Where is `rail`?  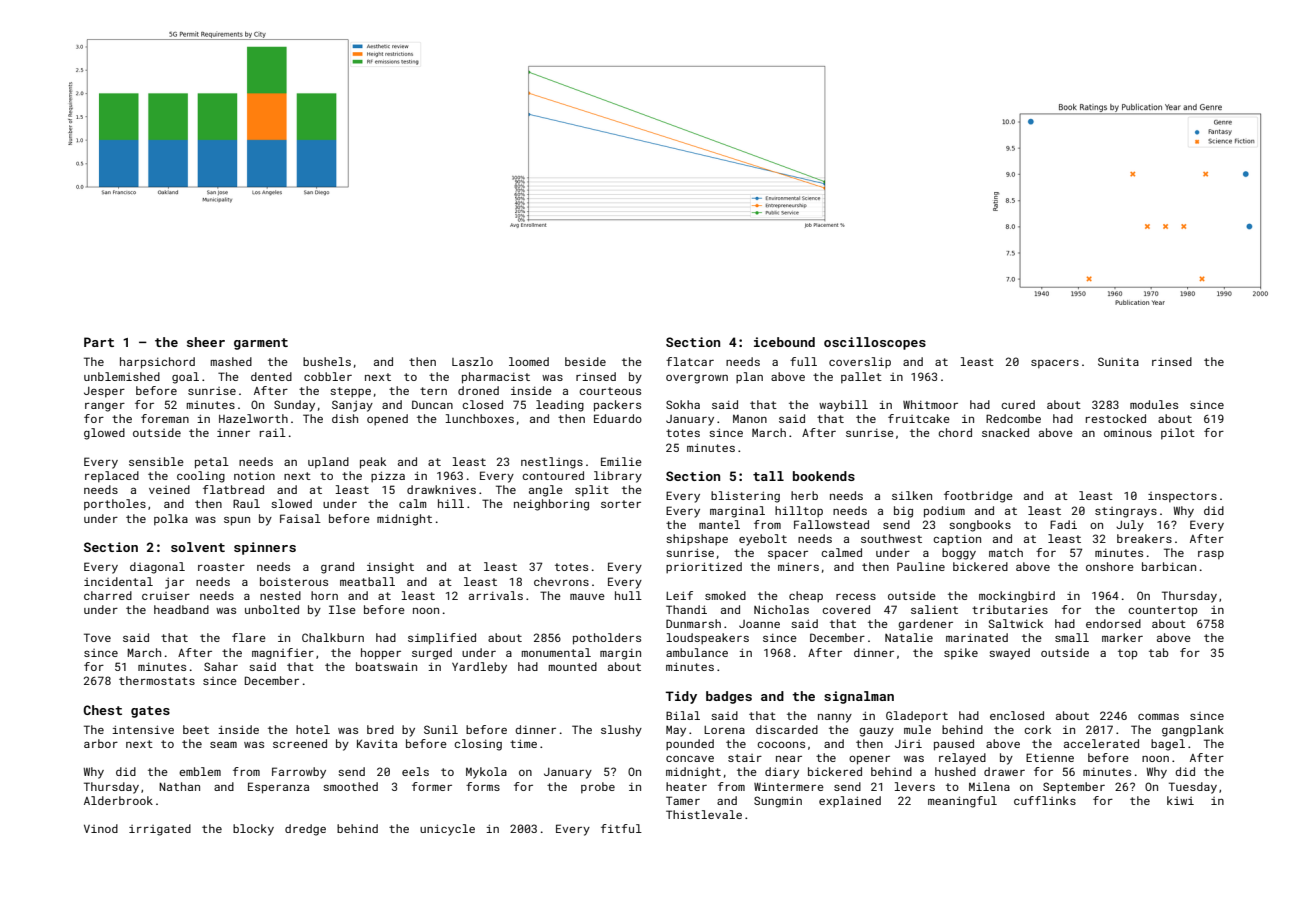 rail is located at coordinates (273, 432).
